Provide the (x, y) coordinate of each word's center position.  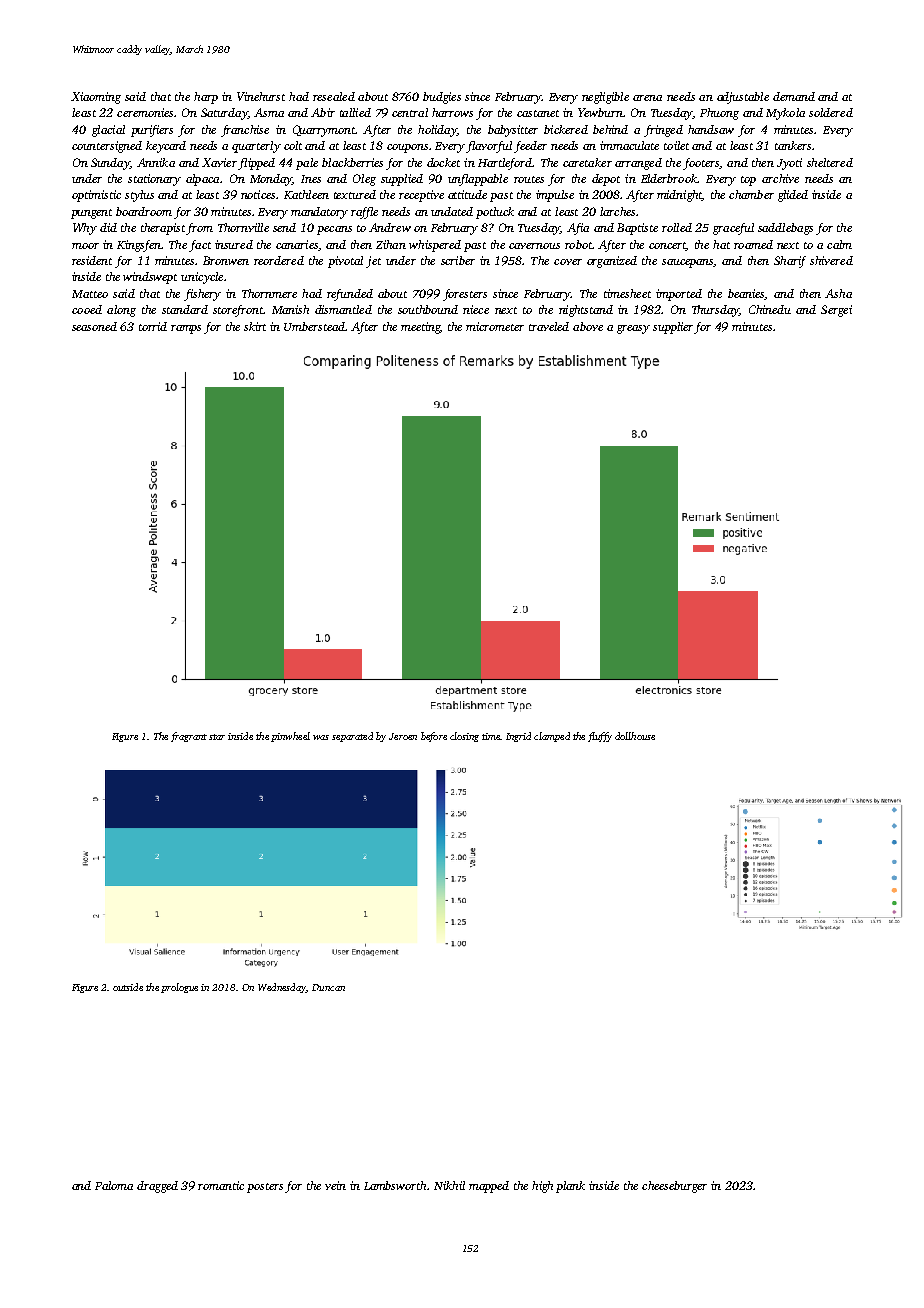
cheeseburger (674, 1187)
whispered (435, 246)
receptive (421, 196)
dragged (157, 1187)
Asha (838, 293)
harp (206, 98)
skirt (255, 326)
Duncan (328, 987)
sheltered (830, 162)
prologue (179, 988)
